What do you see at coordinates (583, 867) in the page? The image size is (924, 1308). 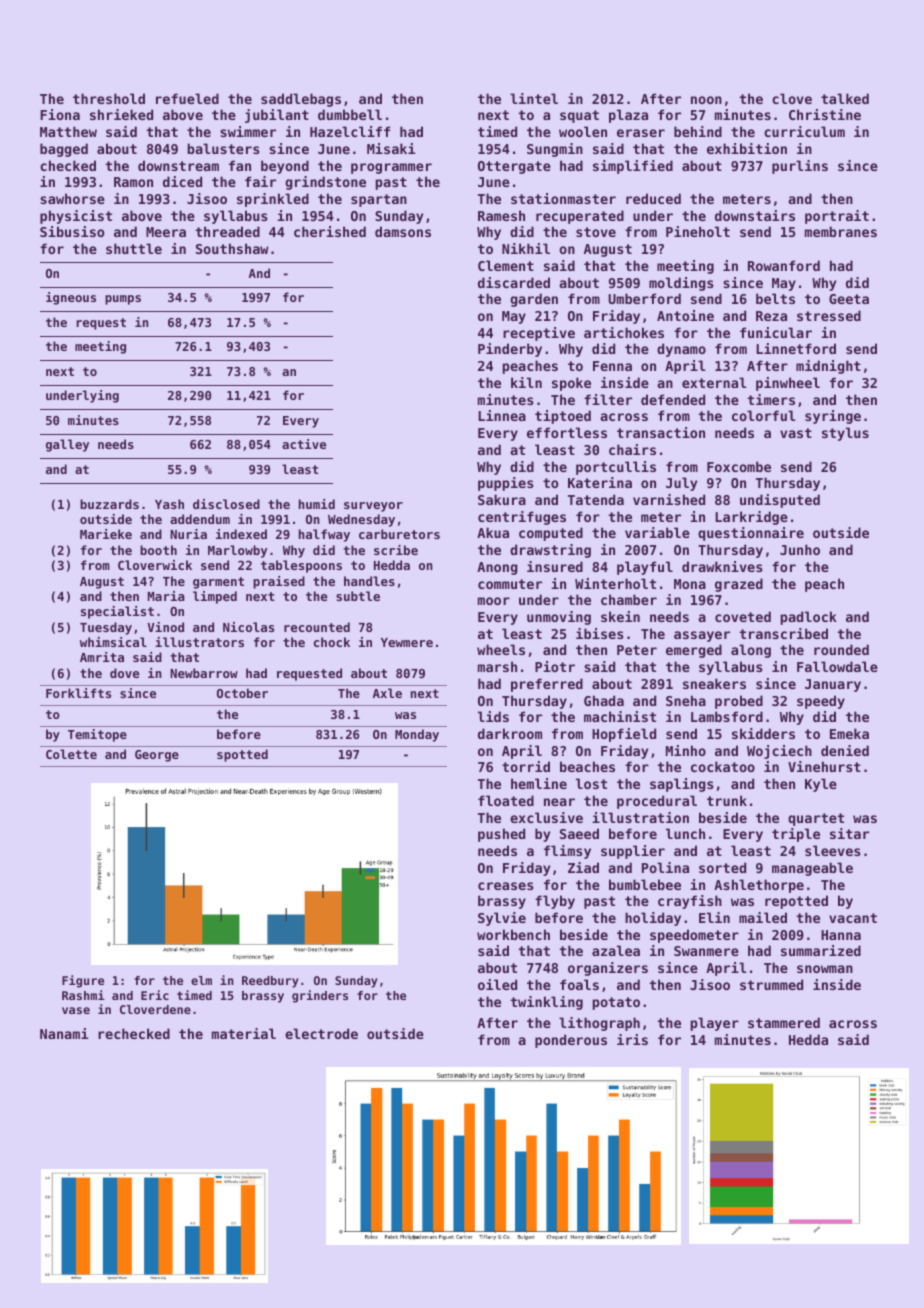 I see `Ziad` at bounding box center [583, 867].
